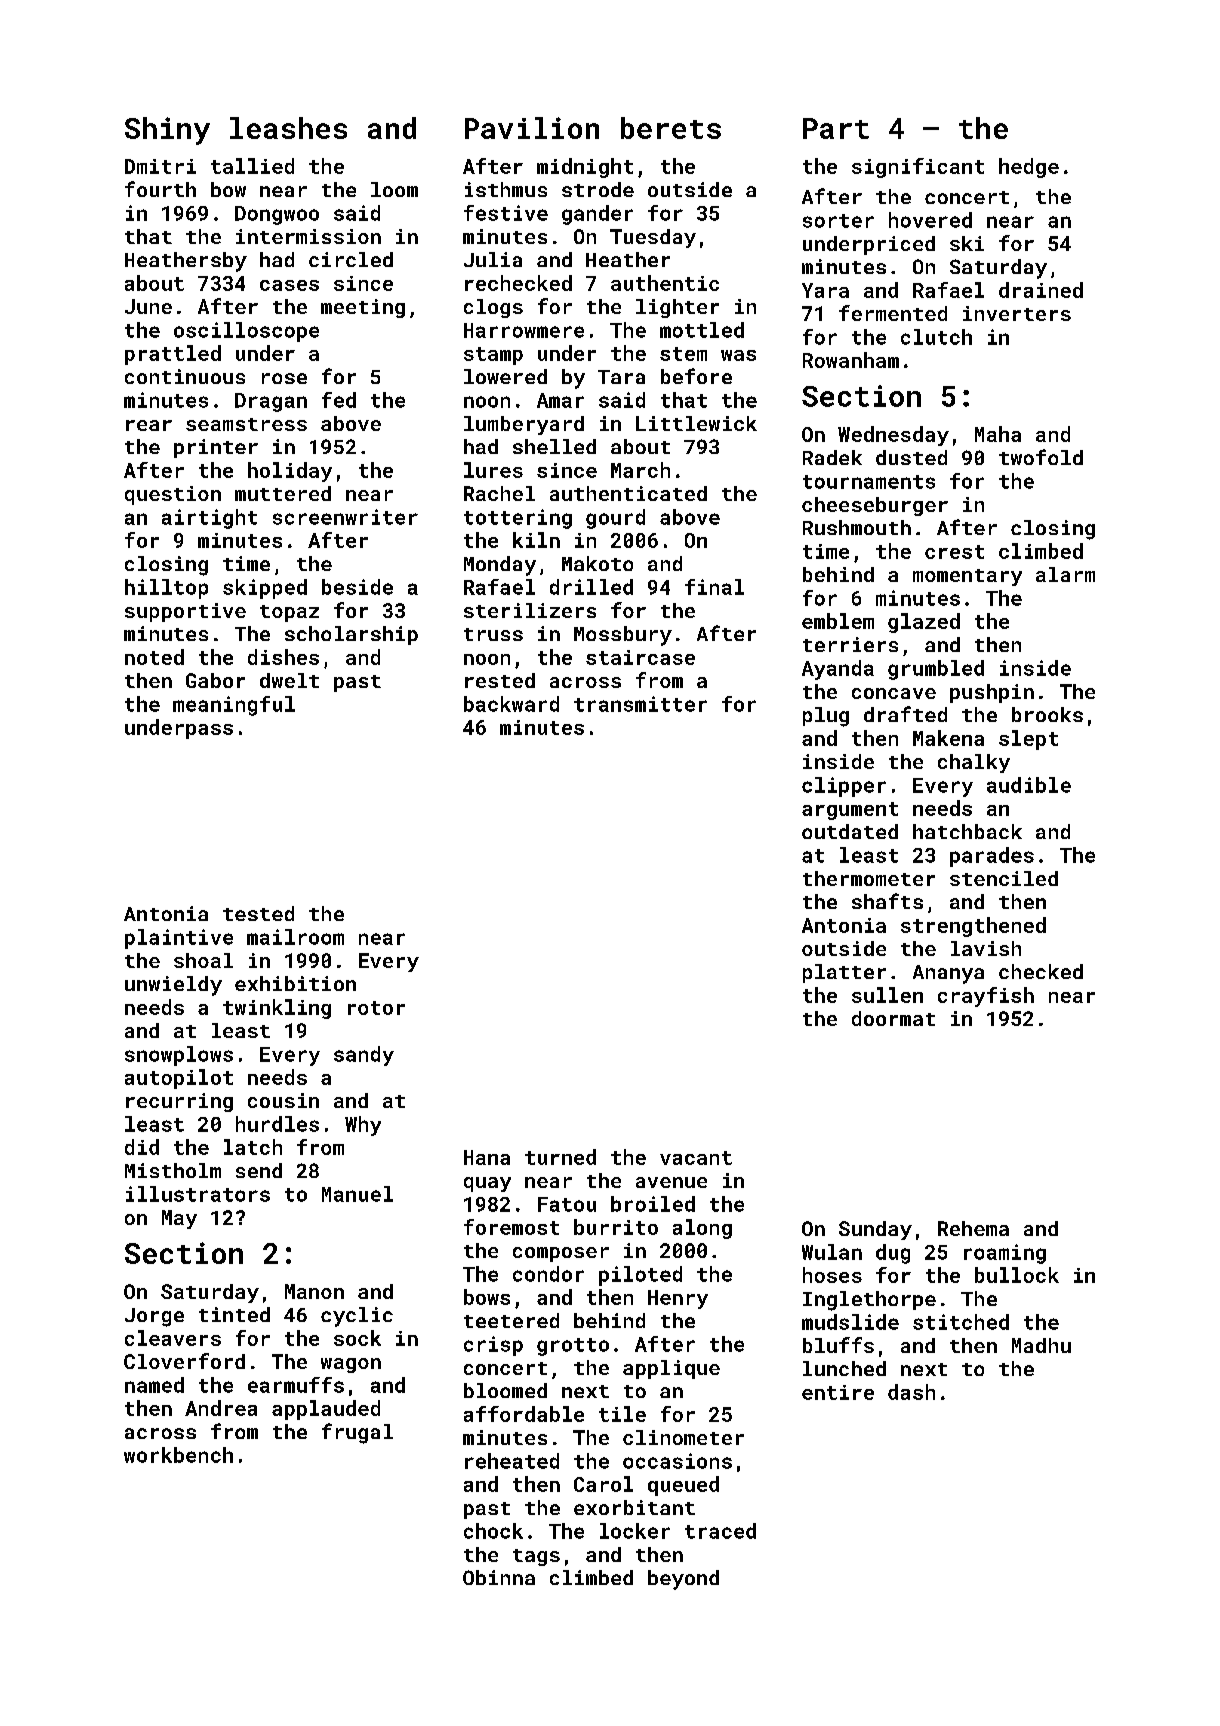 The width and height of the document is (1220, 1726). Describe the element at coordinates (376, 1008) in the document. I see `rotor` at that location.
